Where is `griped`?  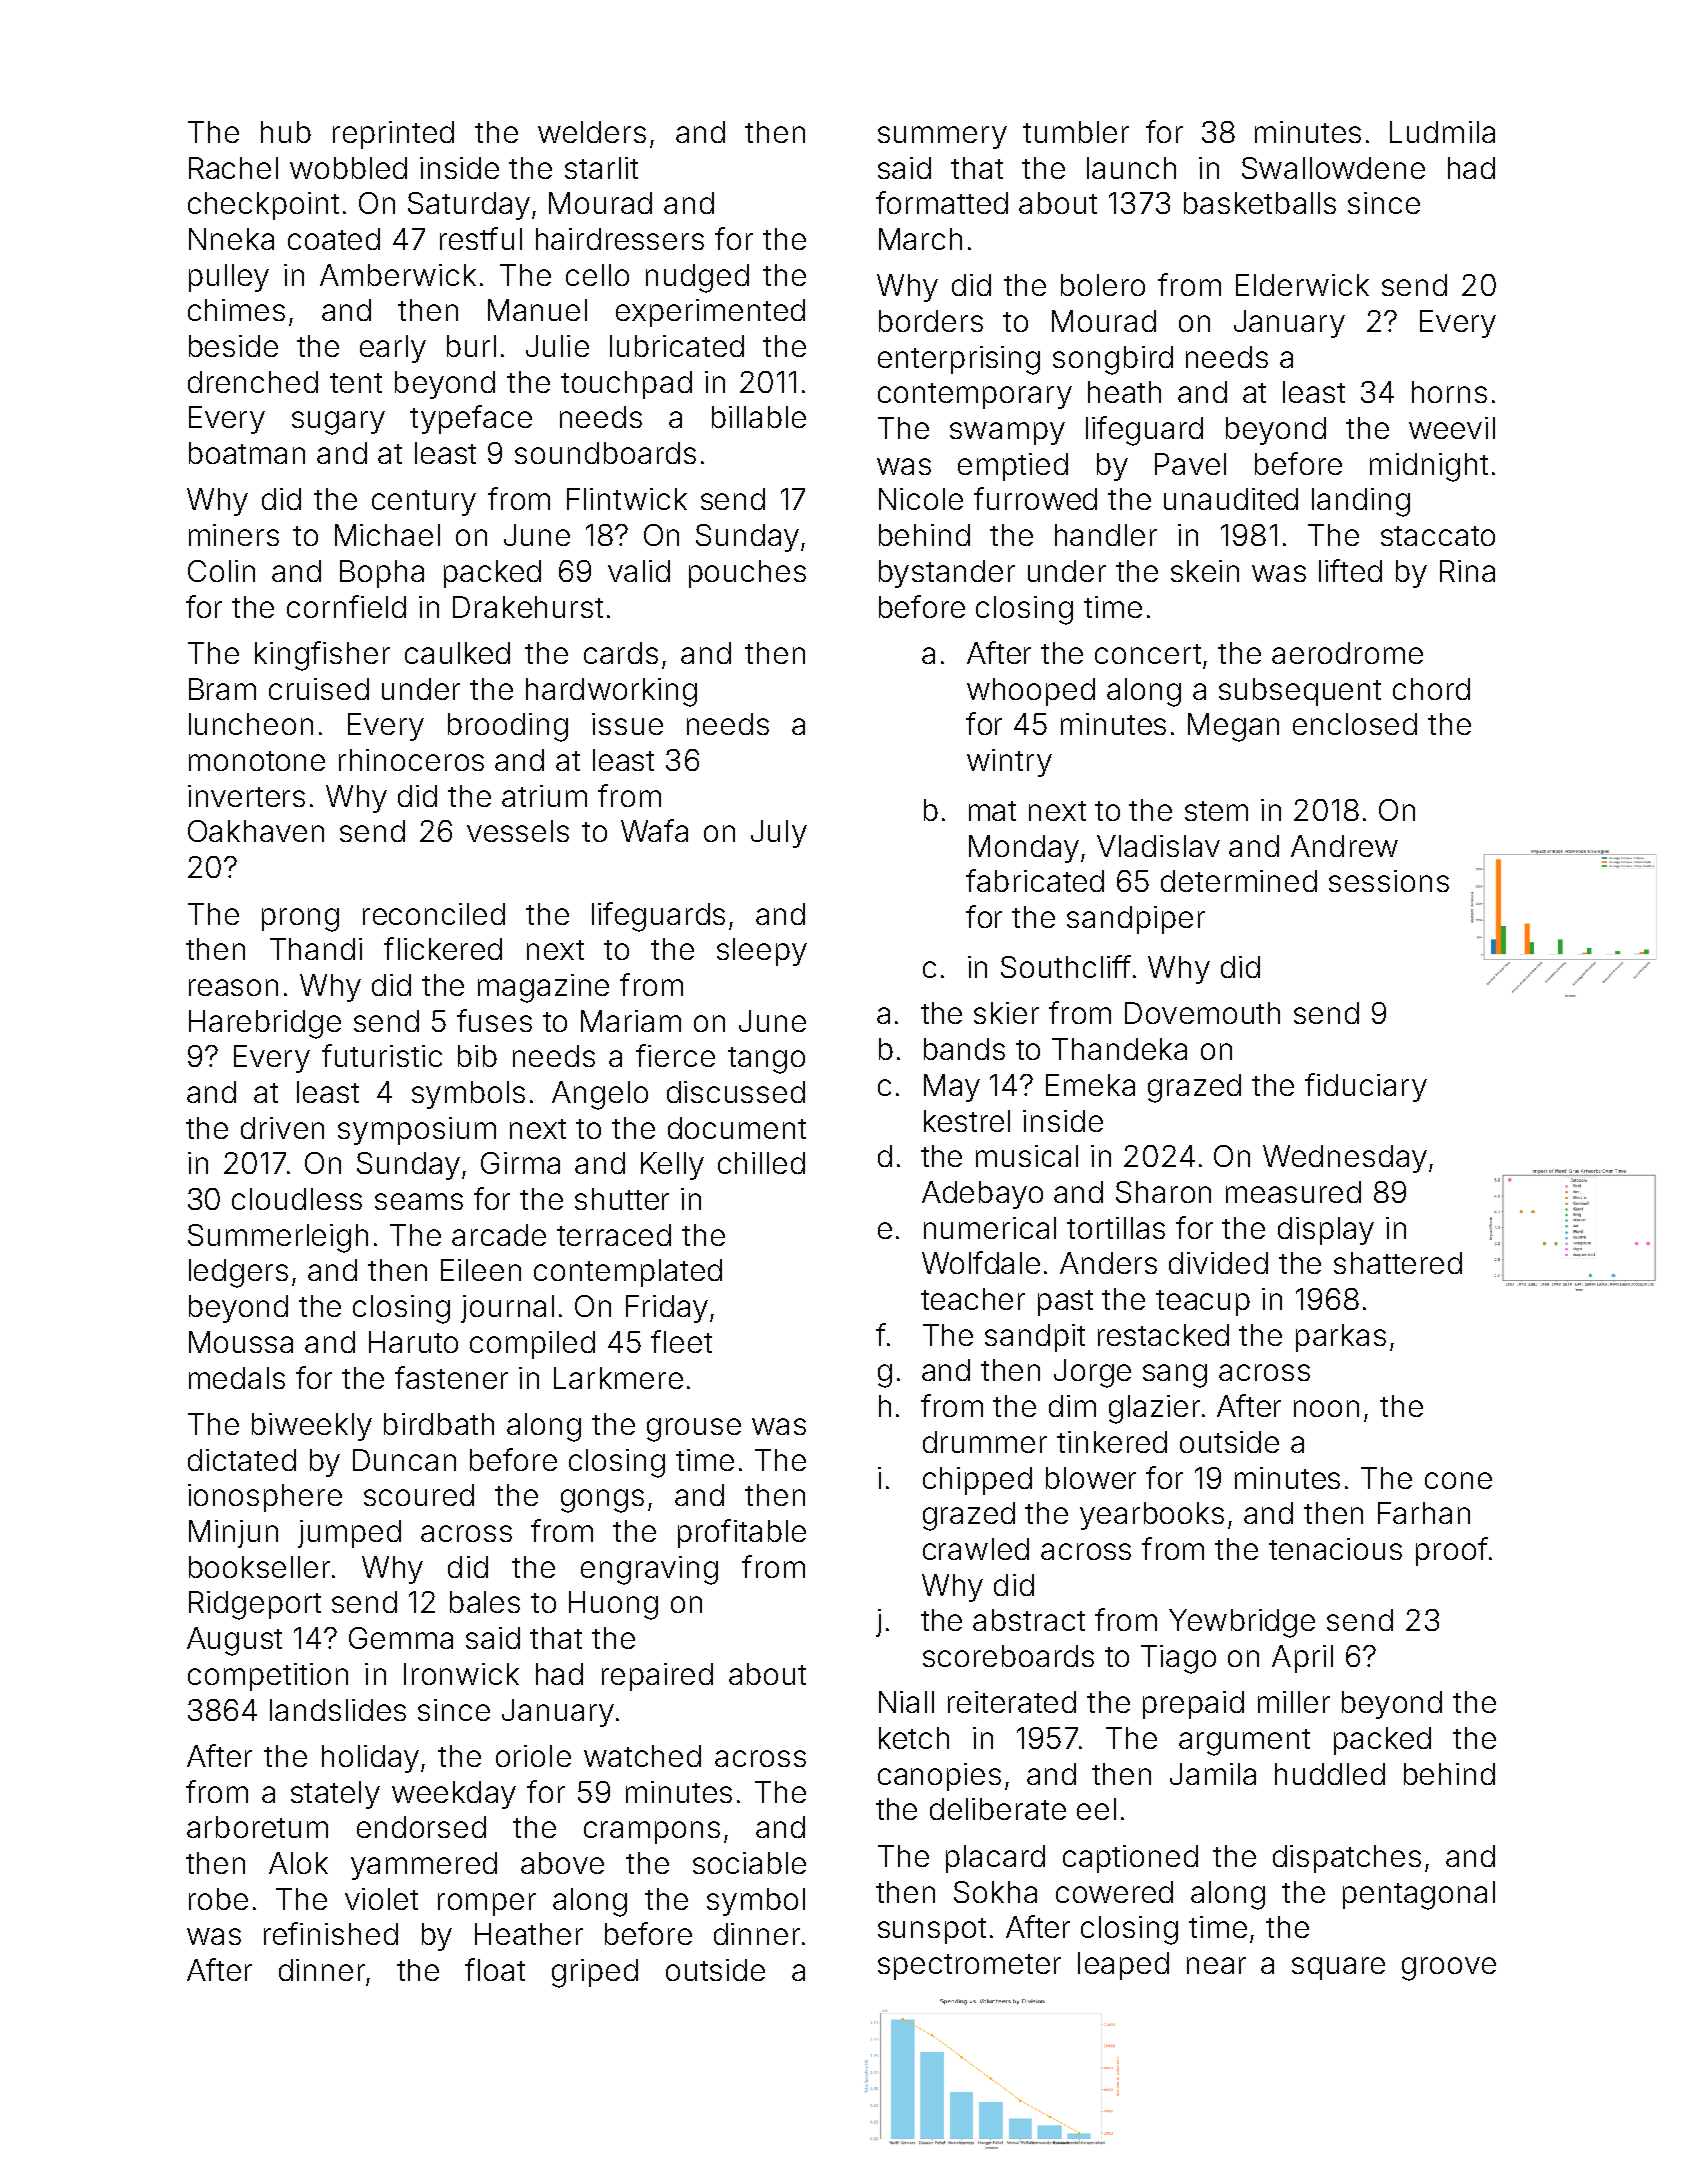
griped is located at coordinates (595, 1973).
